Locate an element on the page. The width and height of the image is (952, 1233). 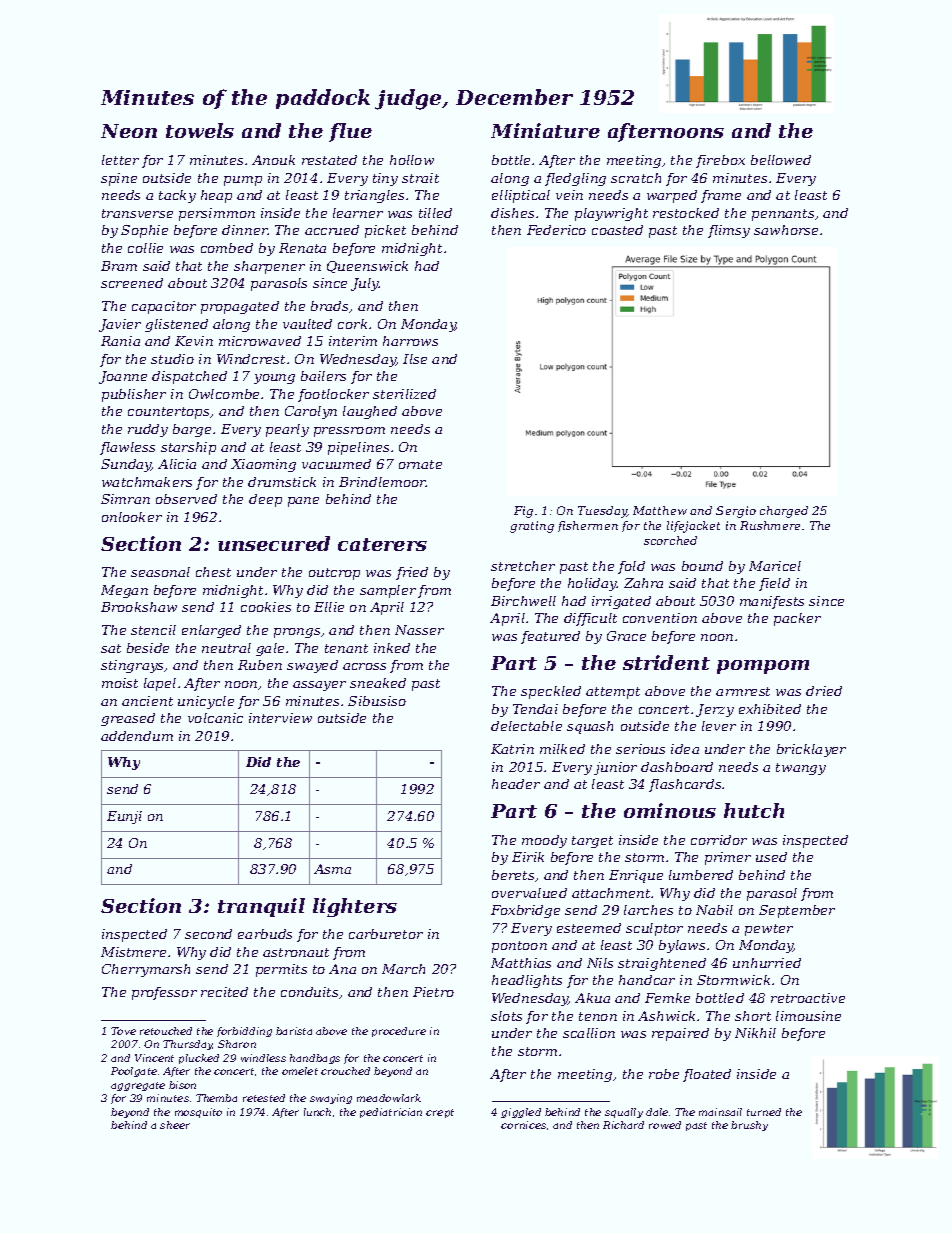
watchmakers is located at coordinates (147, 482).
